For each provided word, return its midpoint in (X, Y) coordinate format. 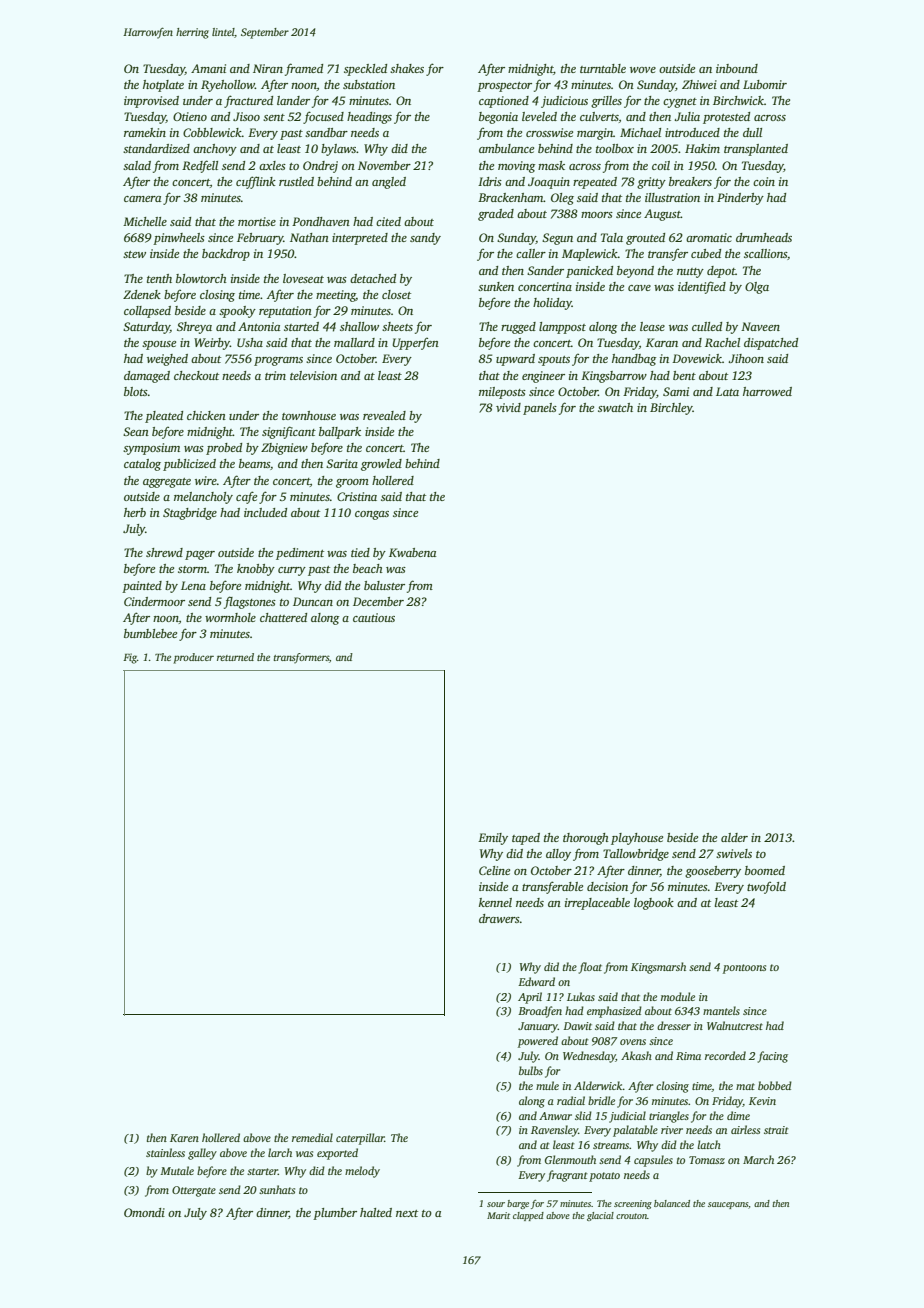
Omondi (144, 1212)
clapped (528, 1216)
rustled (296, 181)
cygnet (680, 103)
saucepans (728, 1205)
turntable (603, 68)
